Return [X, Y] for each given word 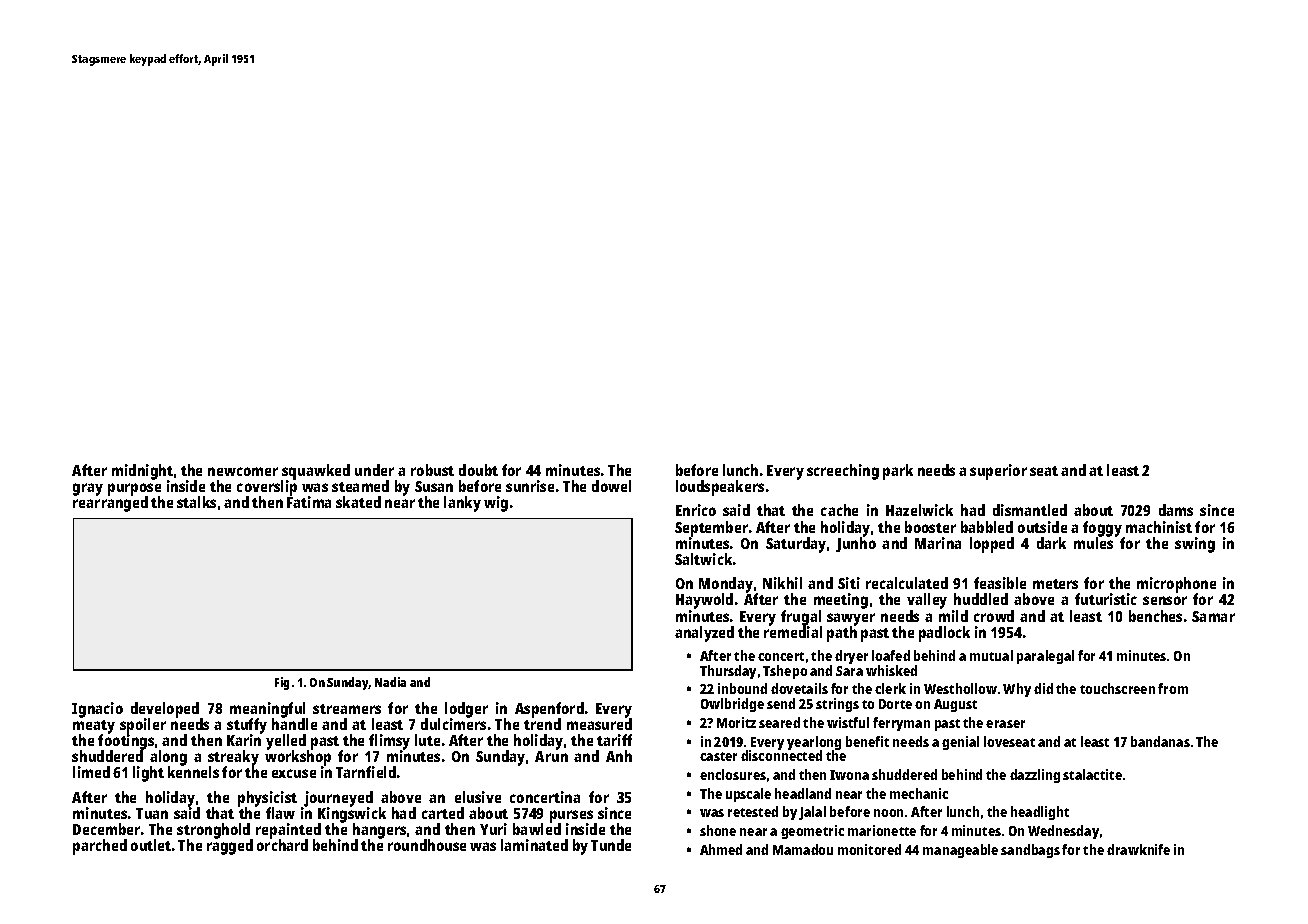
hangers [379, 831]
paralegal [1045, 657]
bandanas [1160, 741]
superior [998, 472]
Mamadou [803, 849]
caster [718, 756]
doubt [478, 470]
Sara [849, 671]
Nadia [390, 682]
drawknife [1138, 849]
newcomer [243, 471]
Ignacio [97, 710]
